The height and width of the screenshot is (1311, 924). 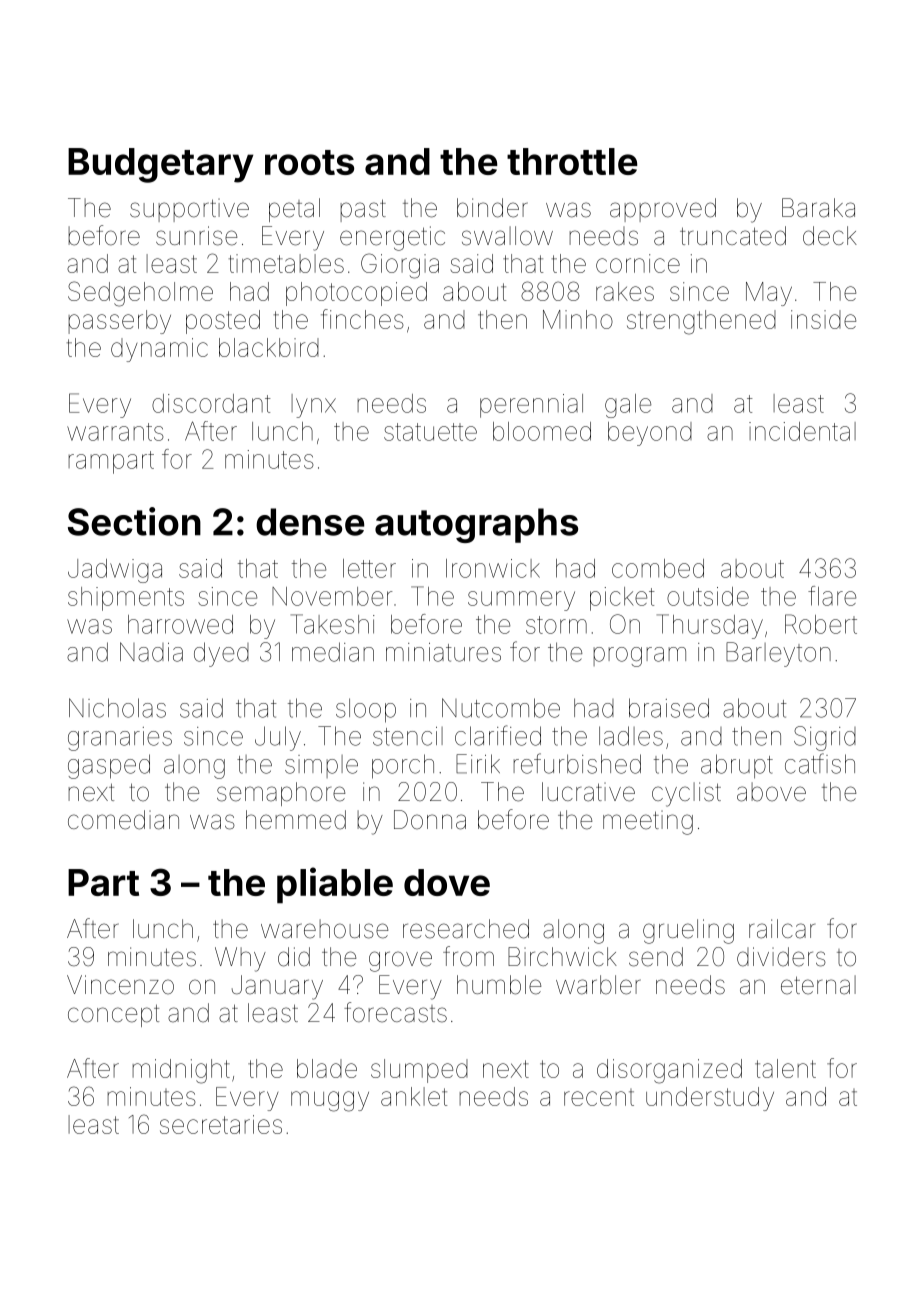 I want to click on combed, so click(x=658, y=568).
